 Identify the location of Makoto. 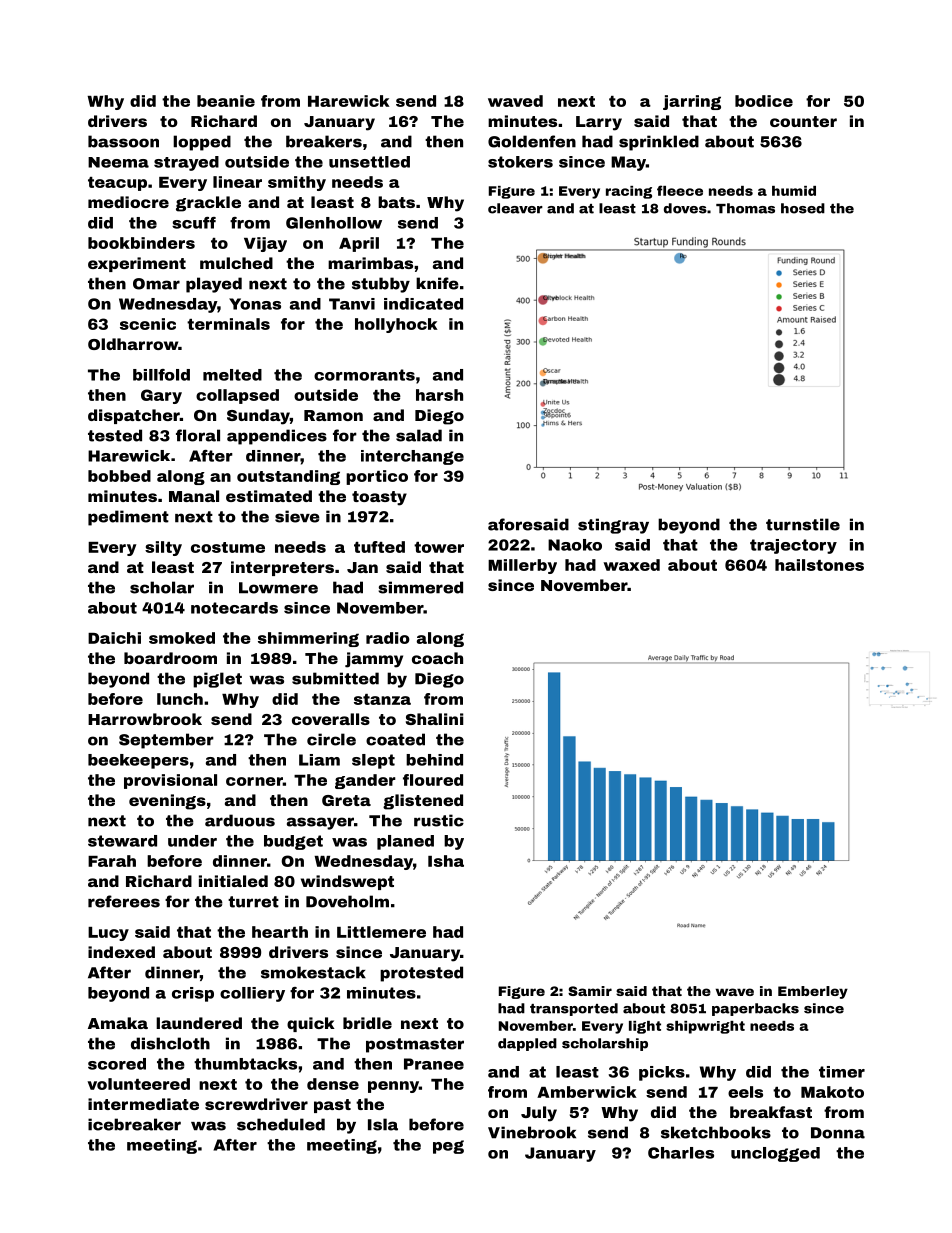
(832, 1092).
